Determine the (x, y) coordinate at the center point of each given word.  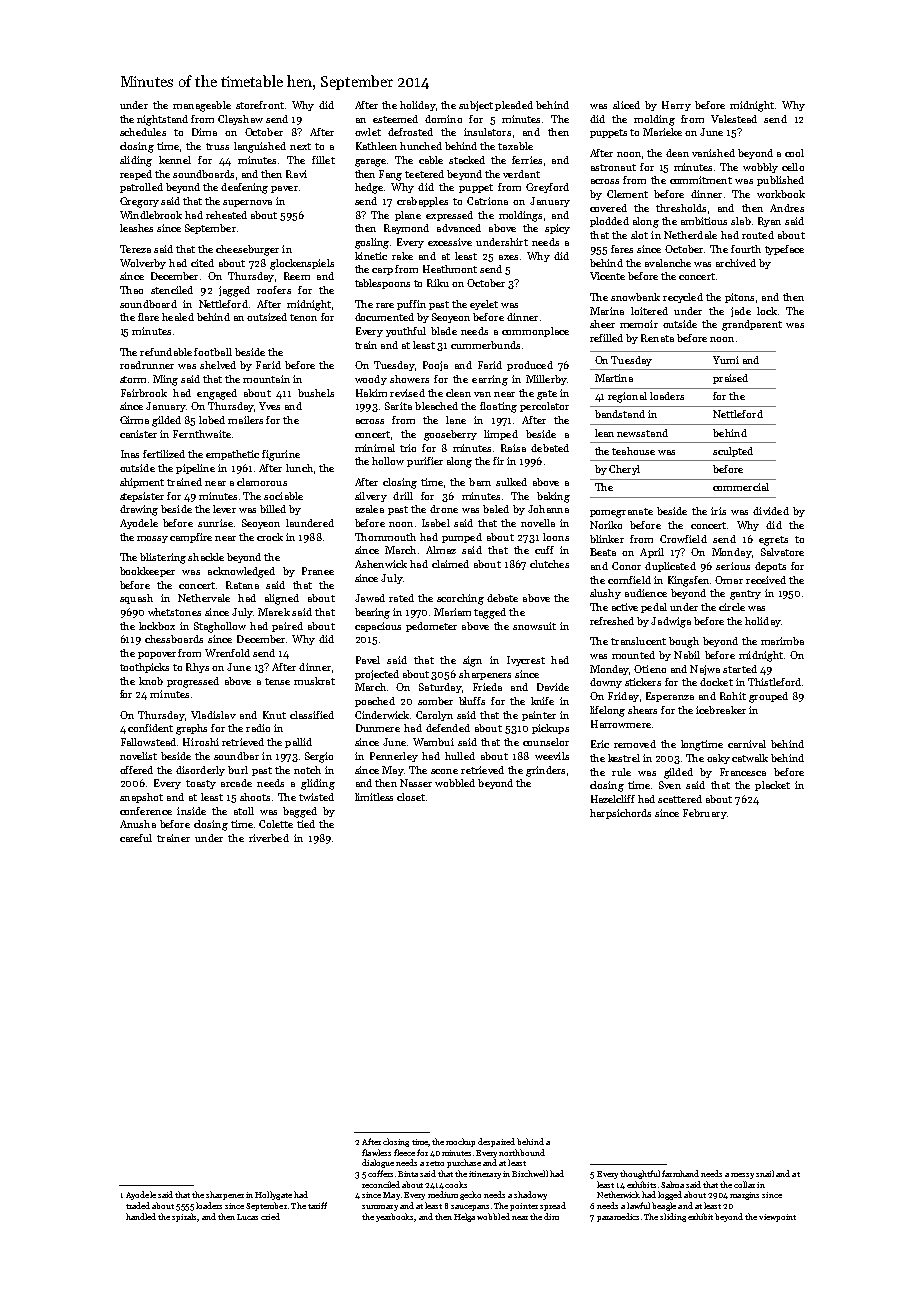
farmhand (680, 1173)
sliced (626, 105)
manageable (202, 106)
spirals (185, 1217)
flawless (376, 1152)
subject (476, 106)
